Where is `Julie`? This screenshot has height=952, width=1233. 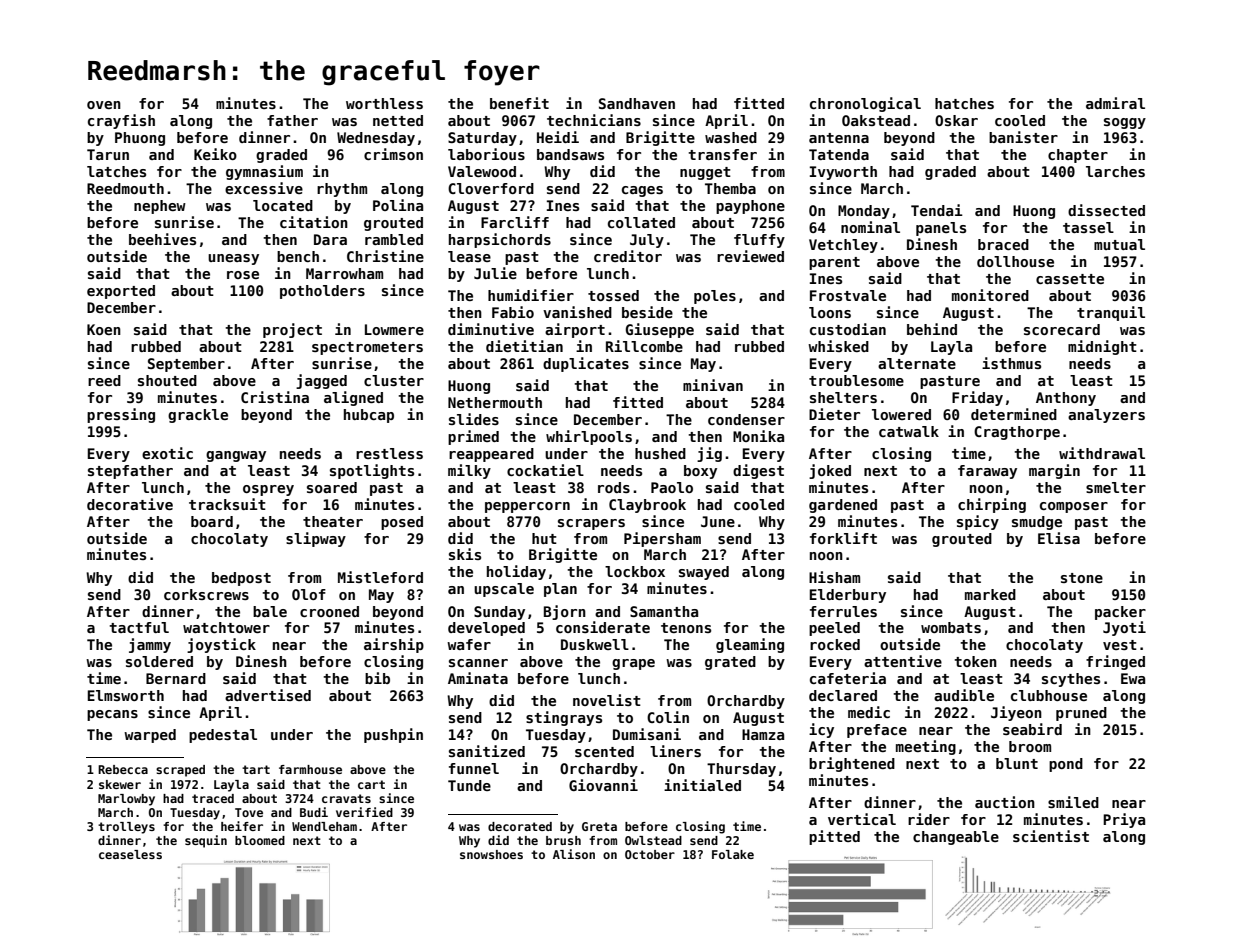
Julie is located at coordinates (495, 273).
